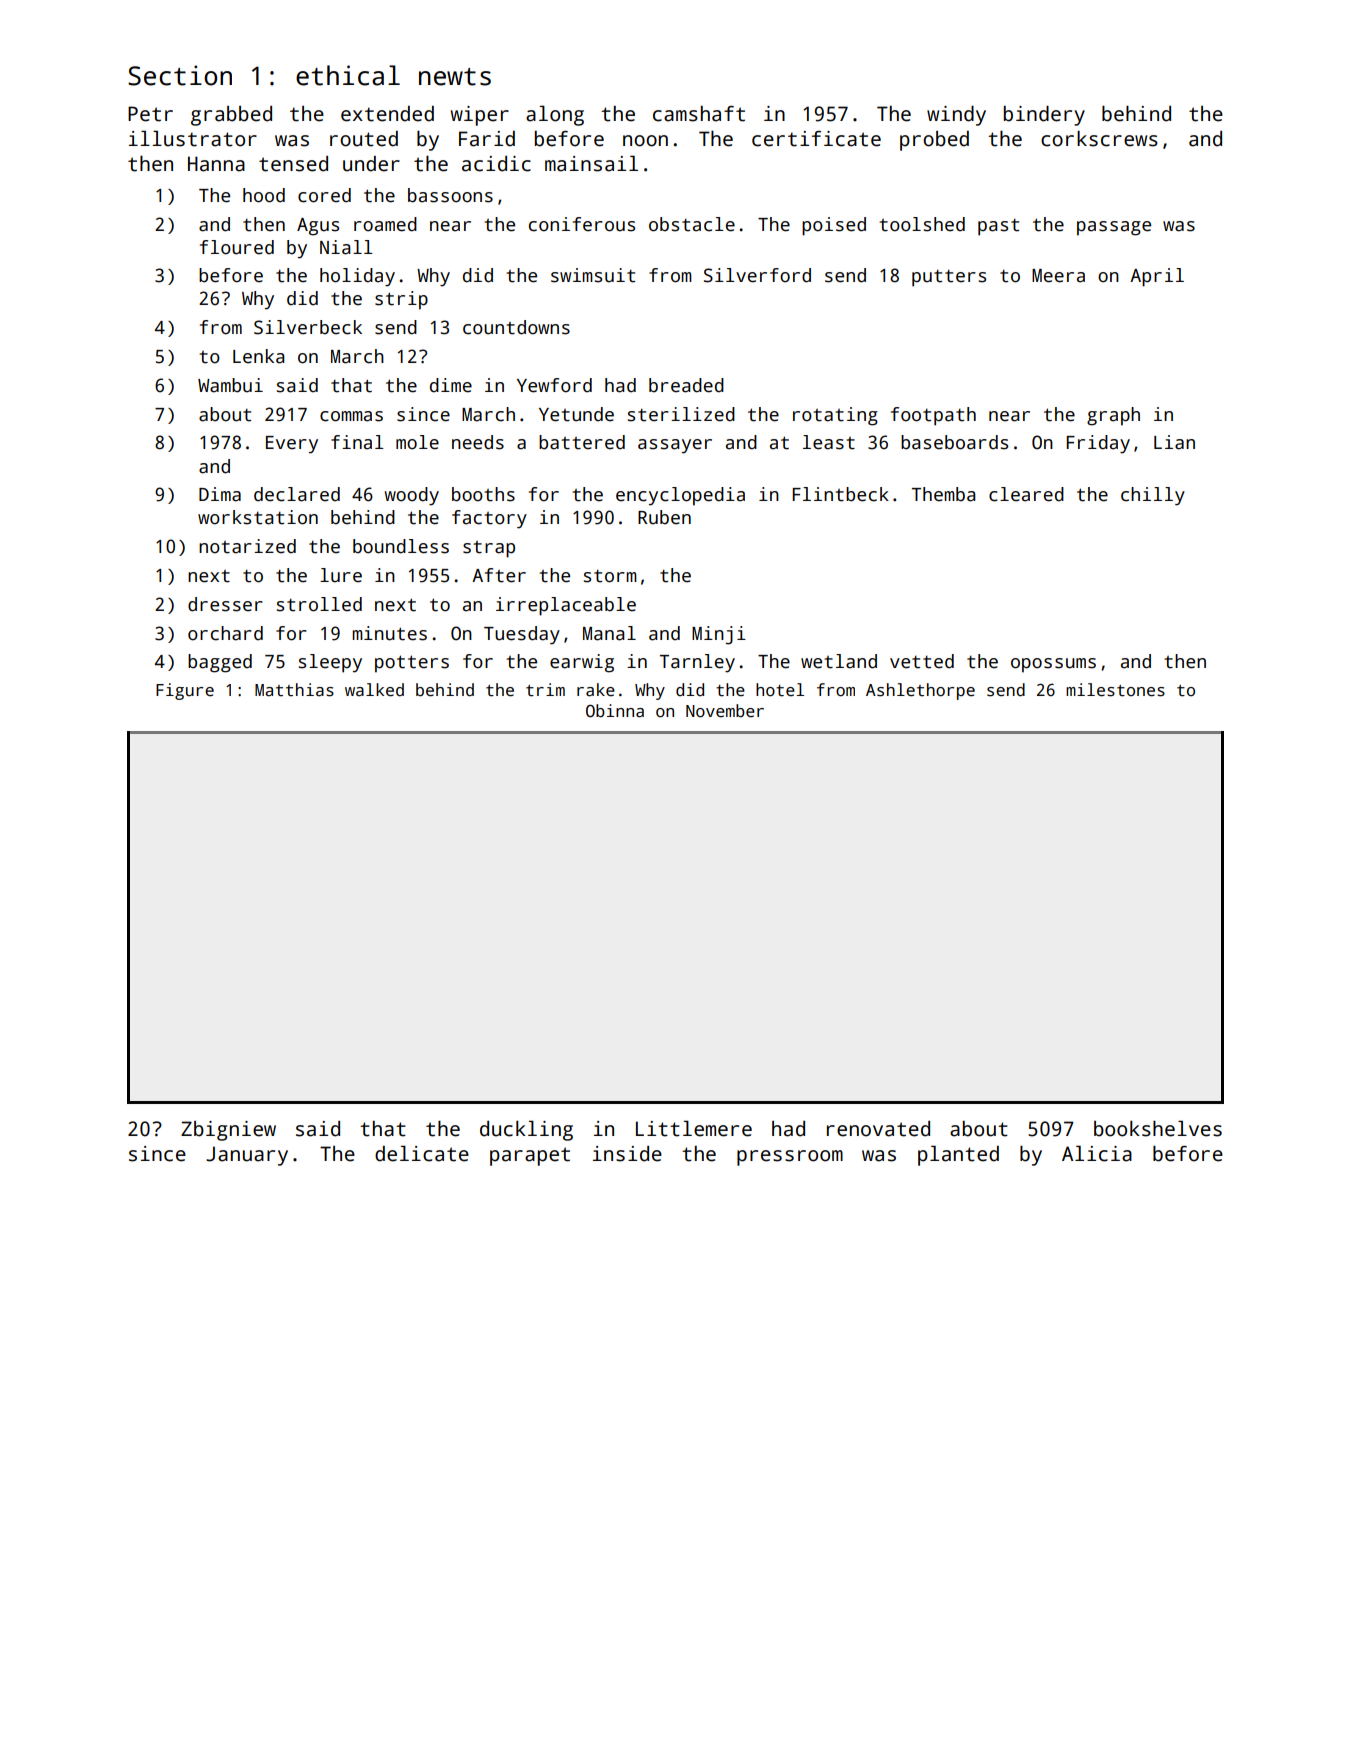 The width and height of the screenshot is (1351, 1749). What do you see at coordinates (293, 164) in the screenshot?
I see `tensed` at bounding box center [293, 164].
